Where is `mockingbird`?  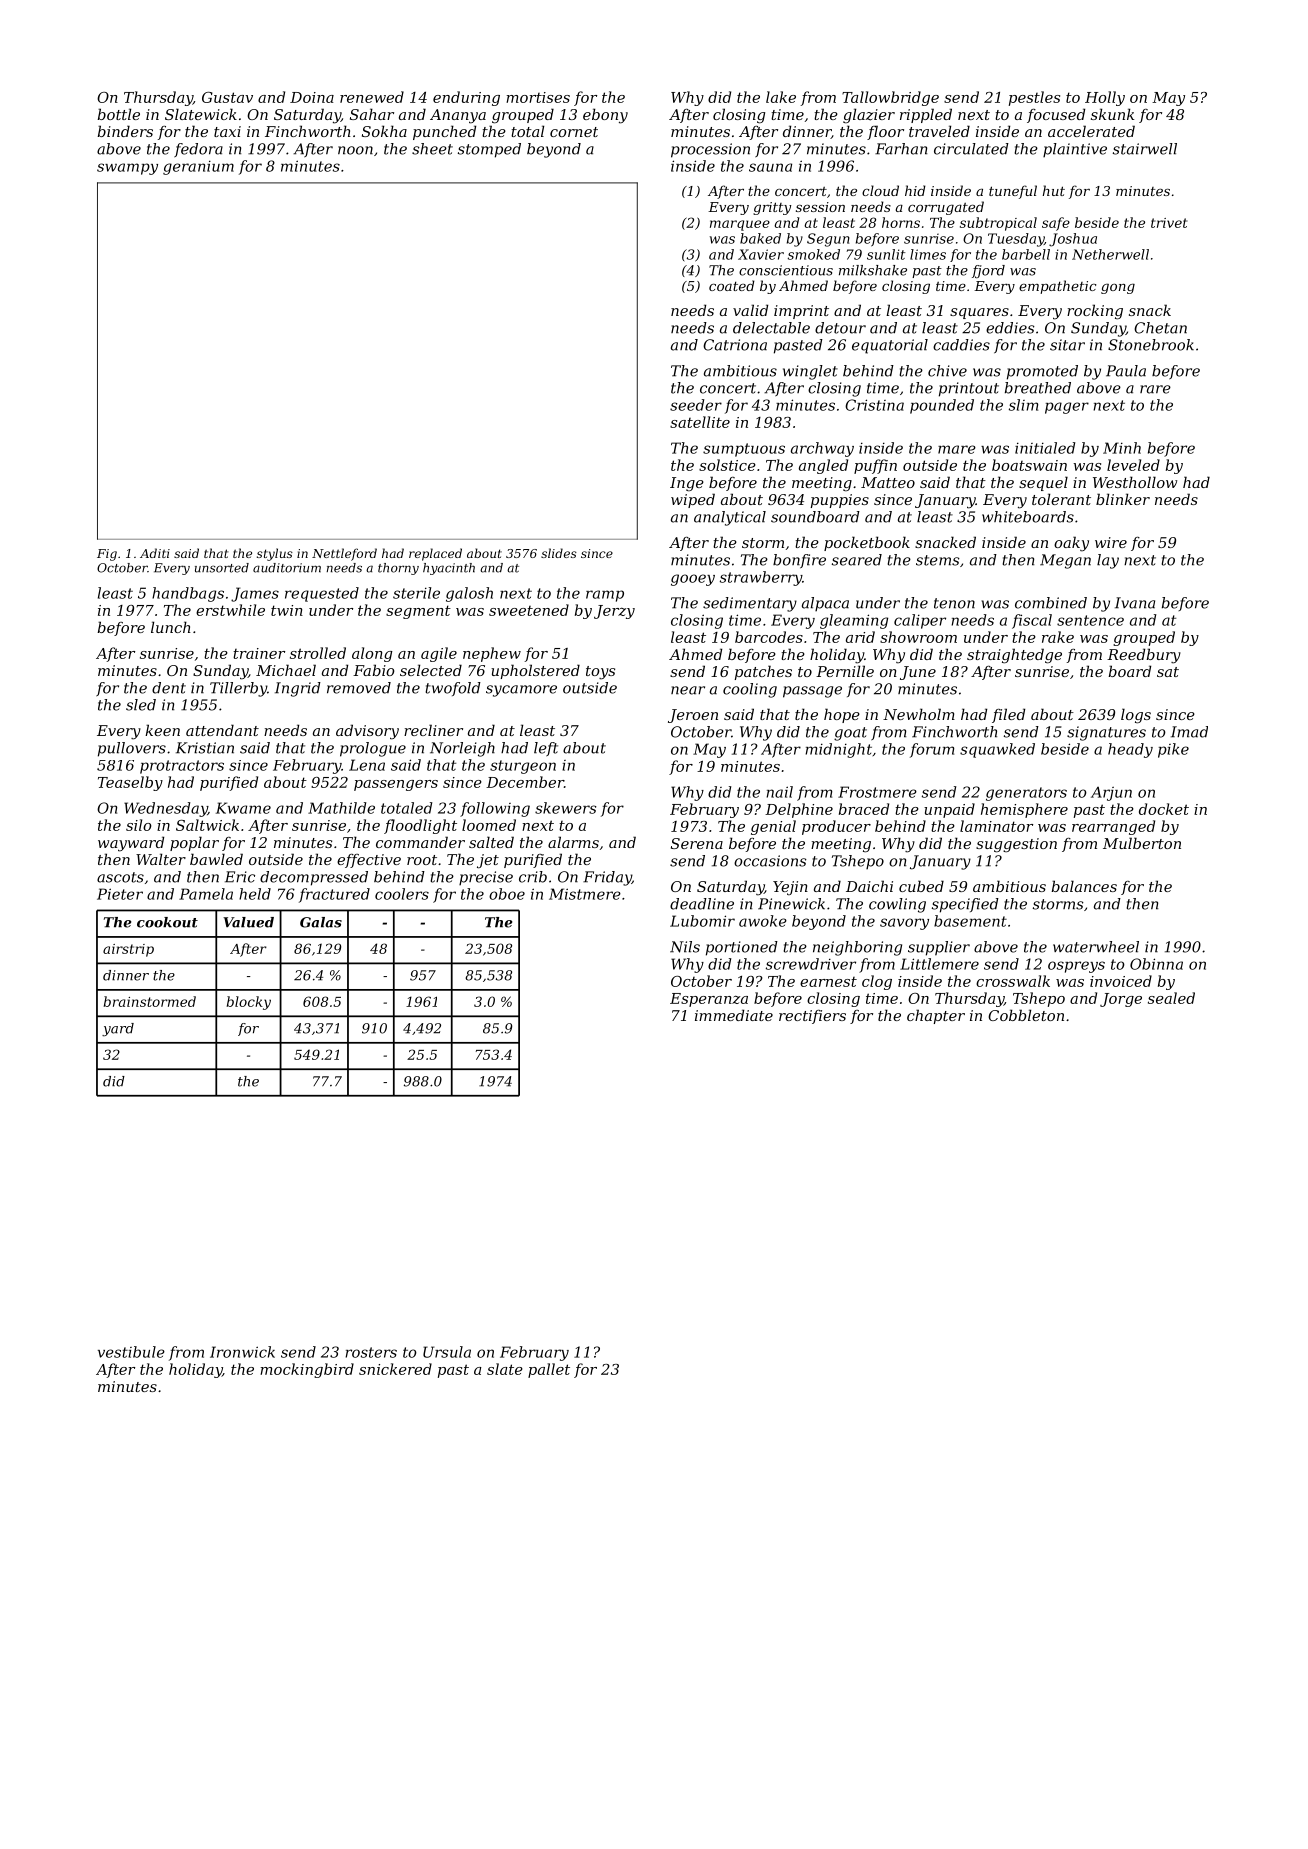 mockingbird is located at coordinates (307, 1370).
